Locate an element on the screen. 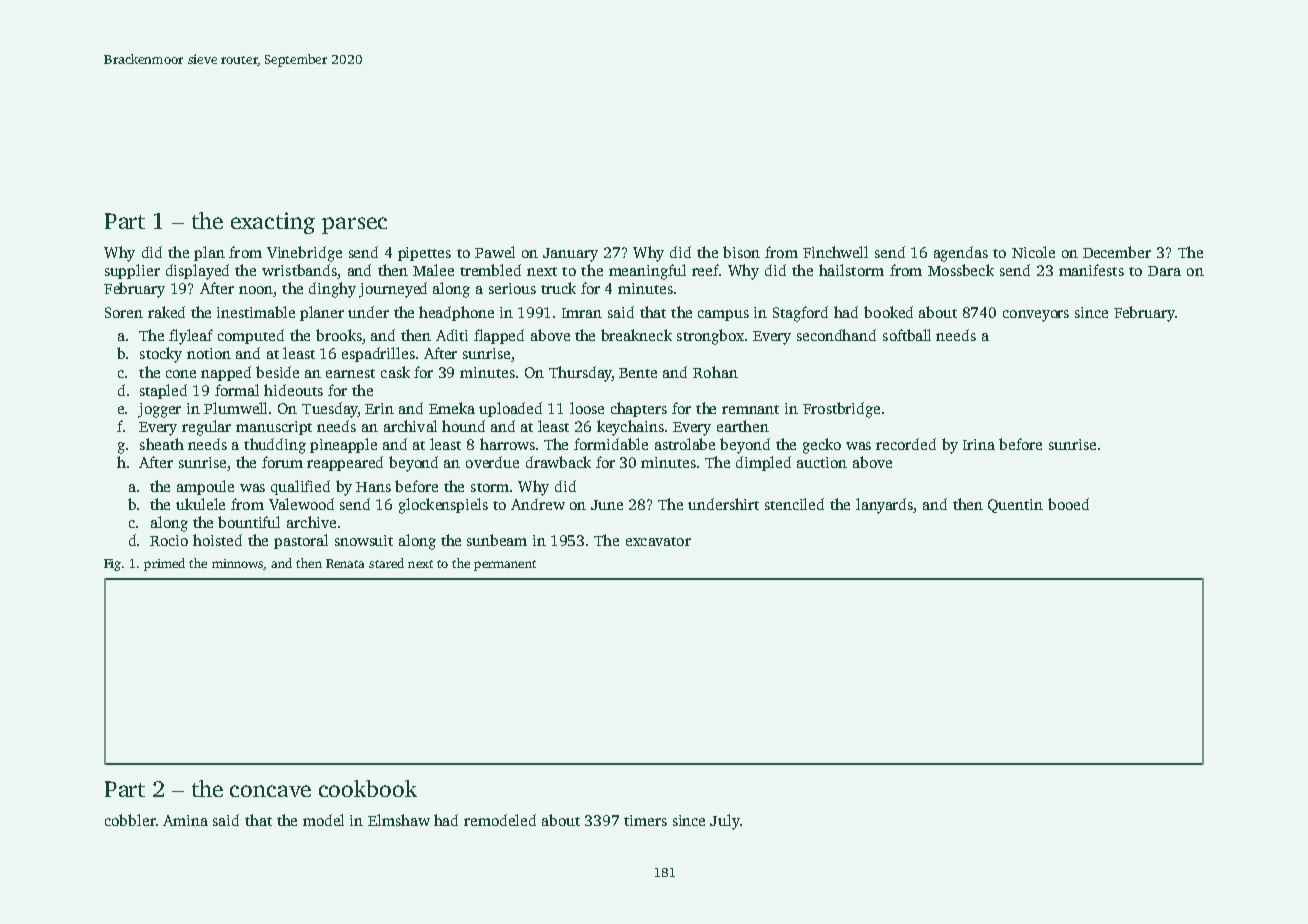 This screenshot has height=924, width=1308. conveyors is located at coordinates (1036, 316).
